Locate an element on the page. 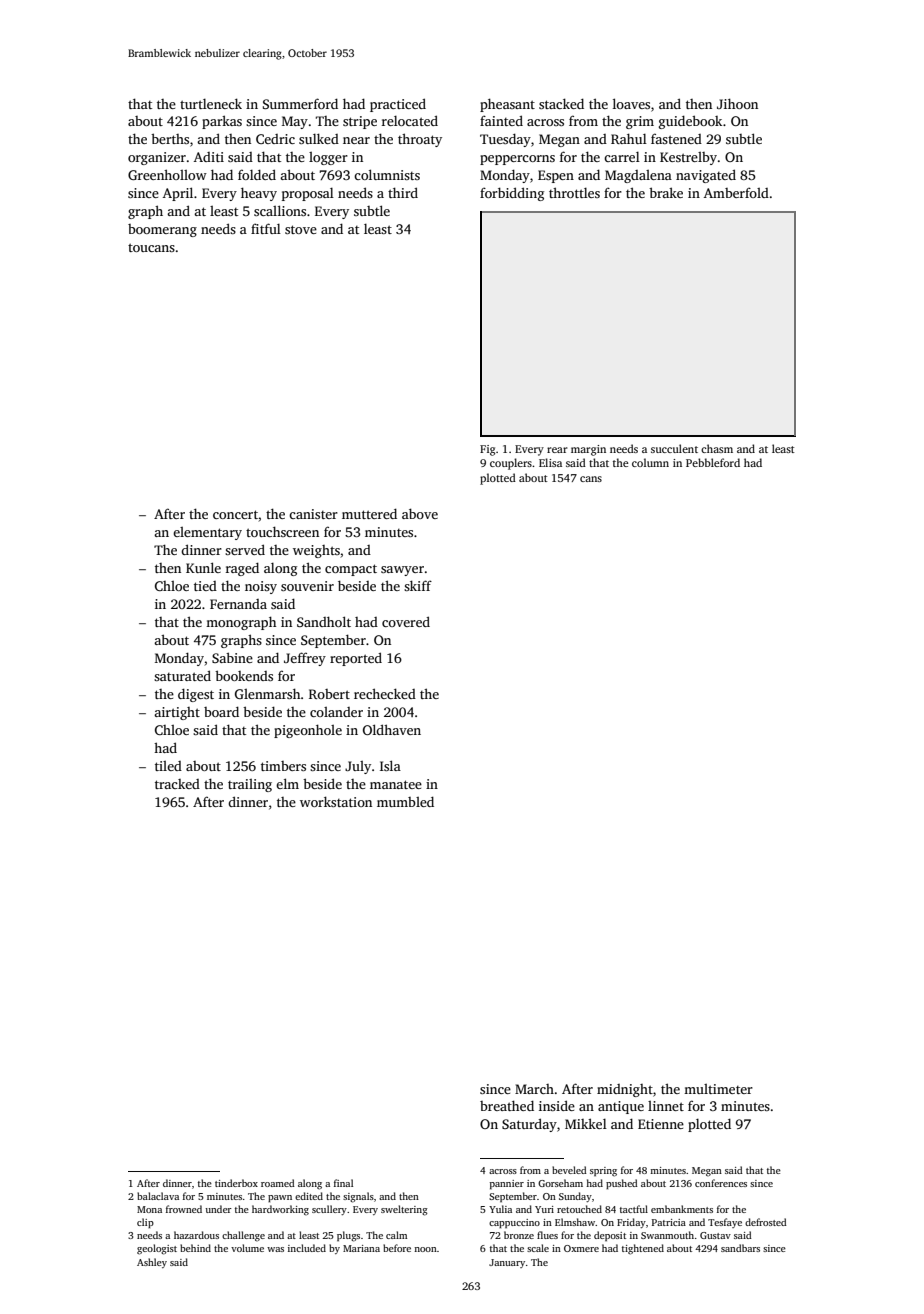 The image size is (924, 1314). turtleneck is located at coordinates (211, 103).
